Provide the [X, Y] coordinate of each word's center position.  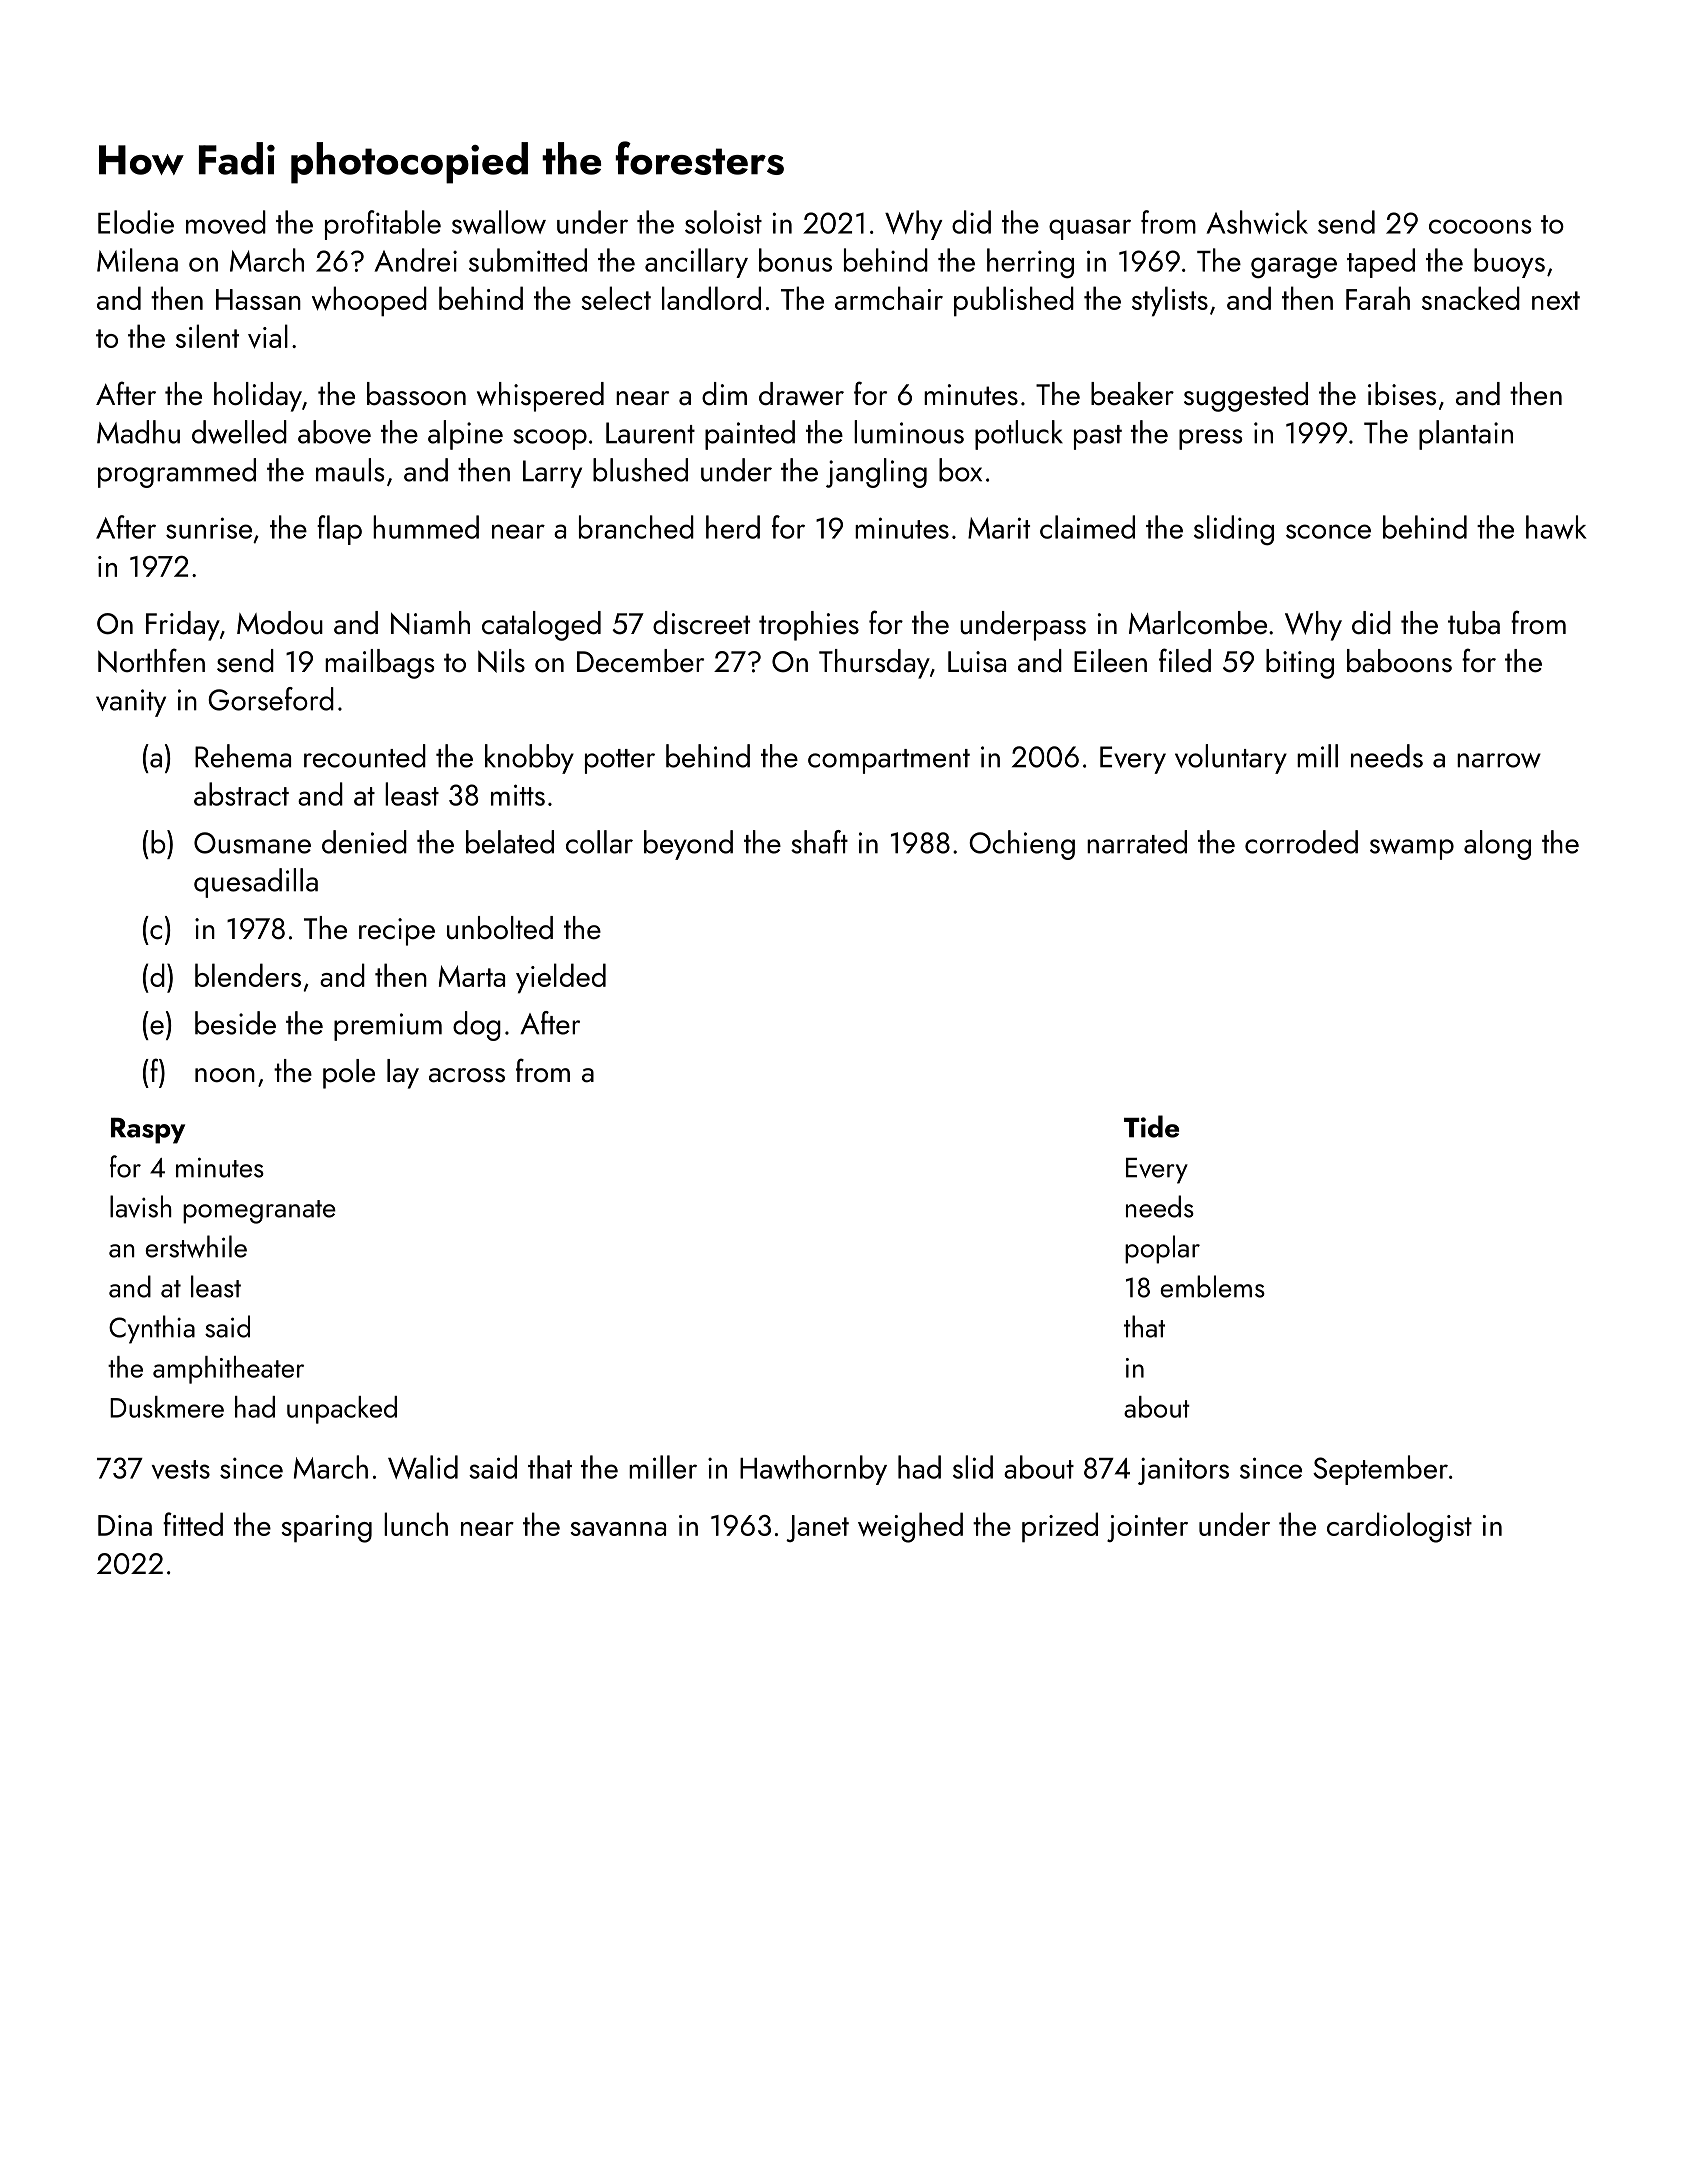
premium [388, 1027]
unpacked [342, 1410]
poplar [1162, 1249]
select [616, 298]
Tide [1151, 1126]
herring [1030, 263]
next [1556, 300]
